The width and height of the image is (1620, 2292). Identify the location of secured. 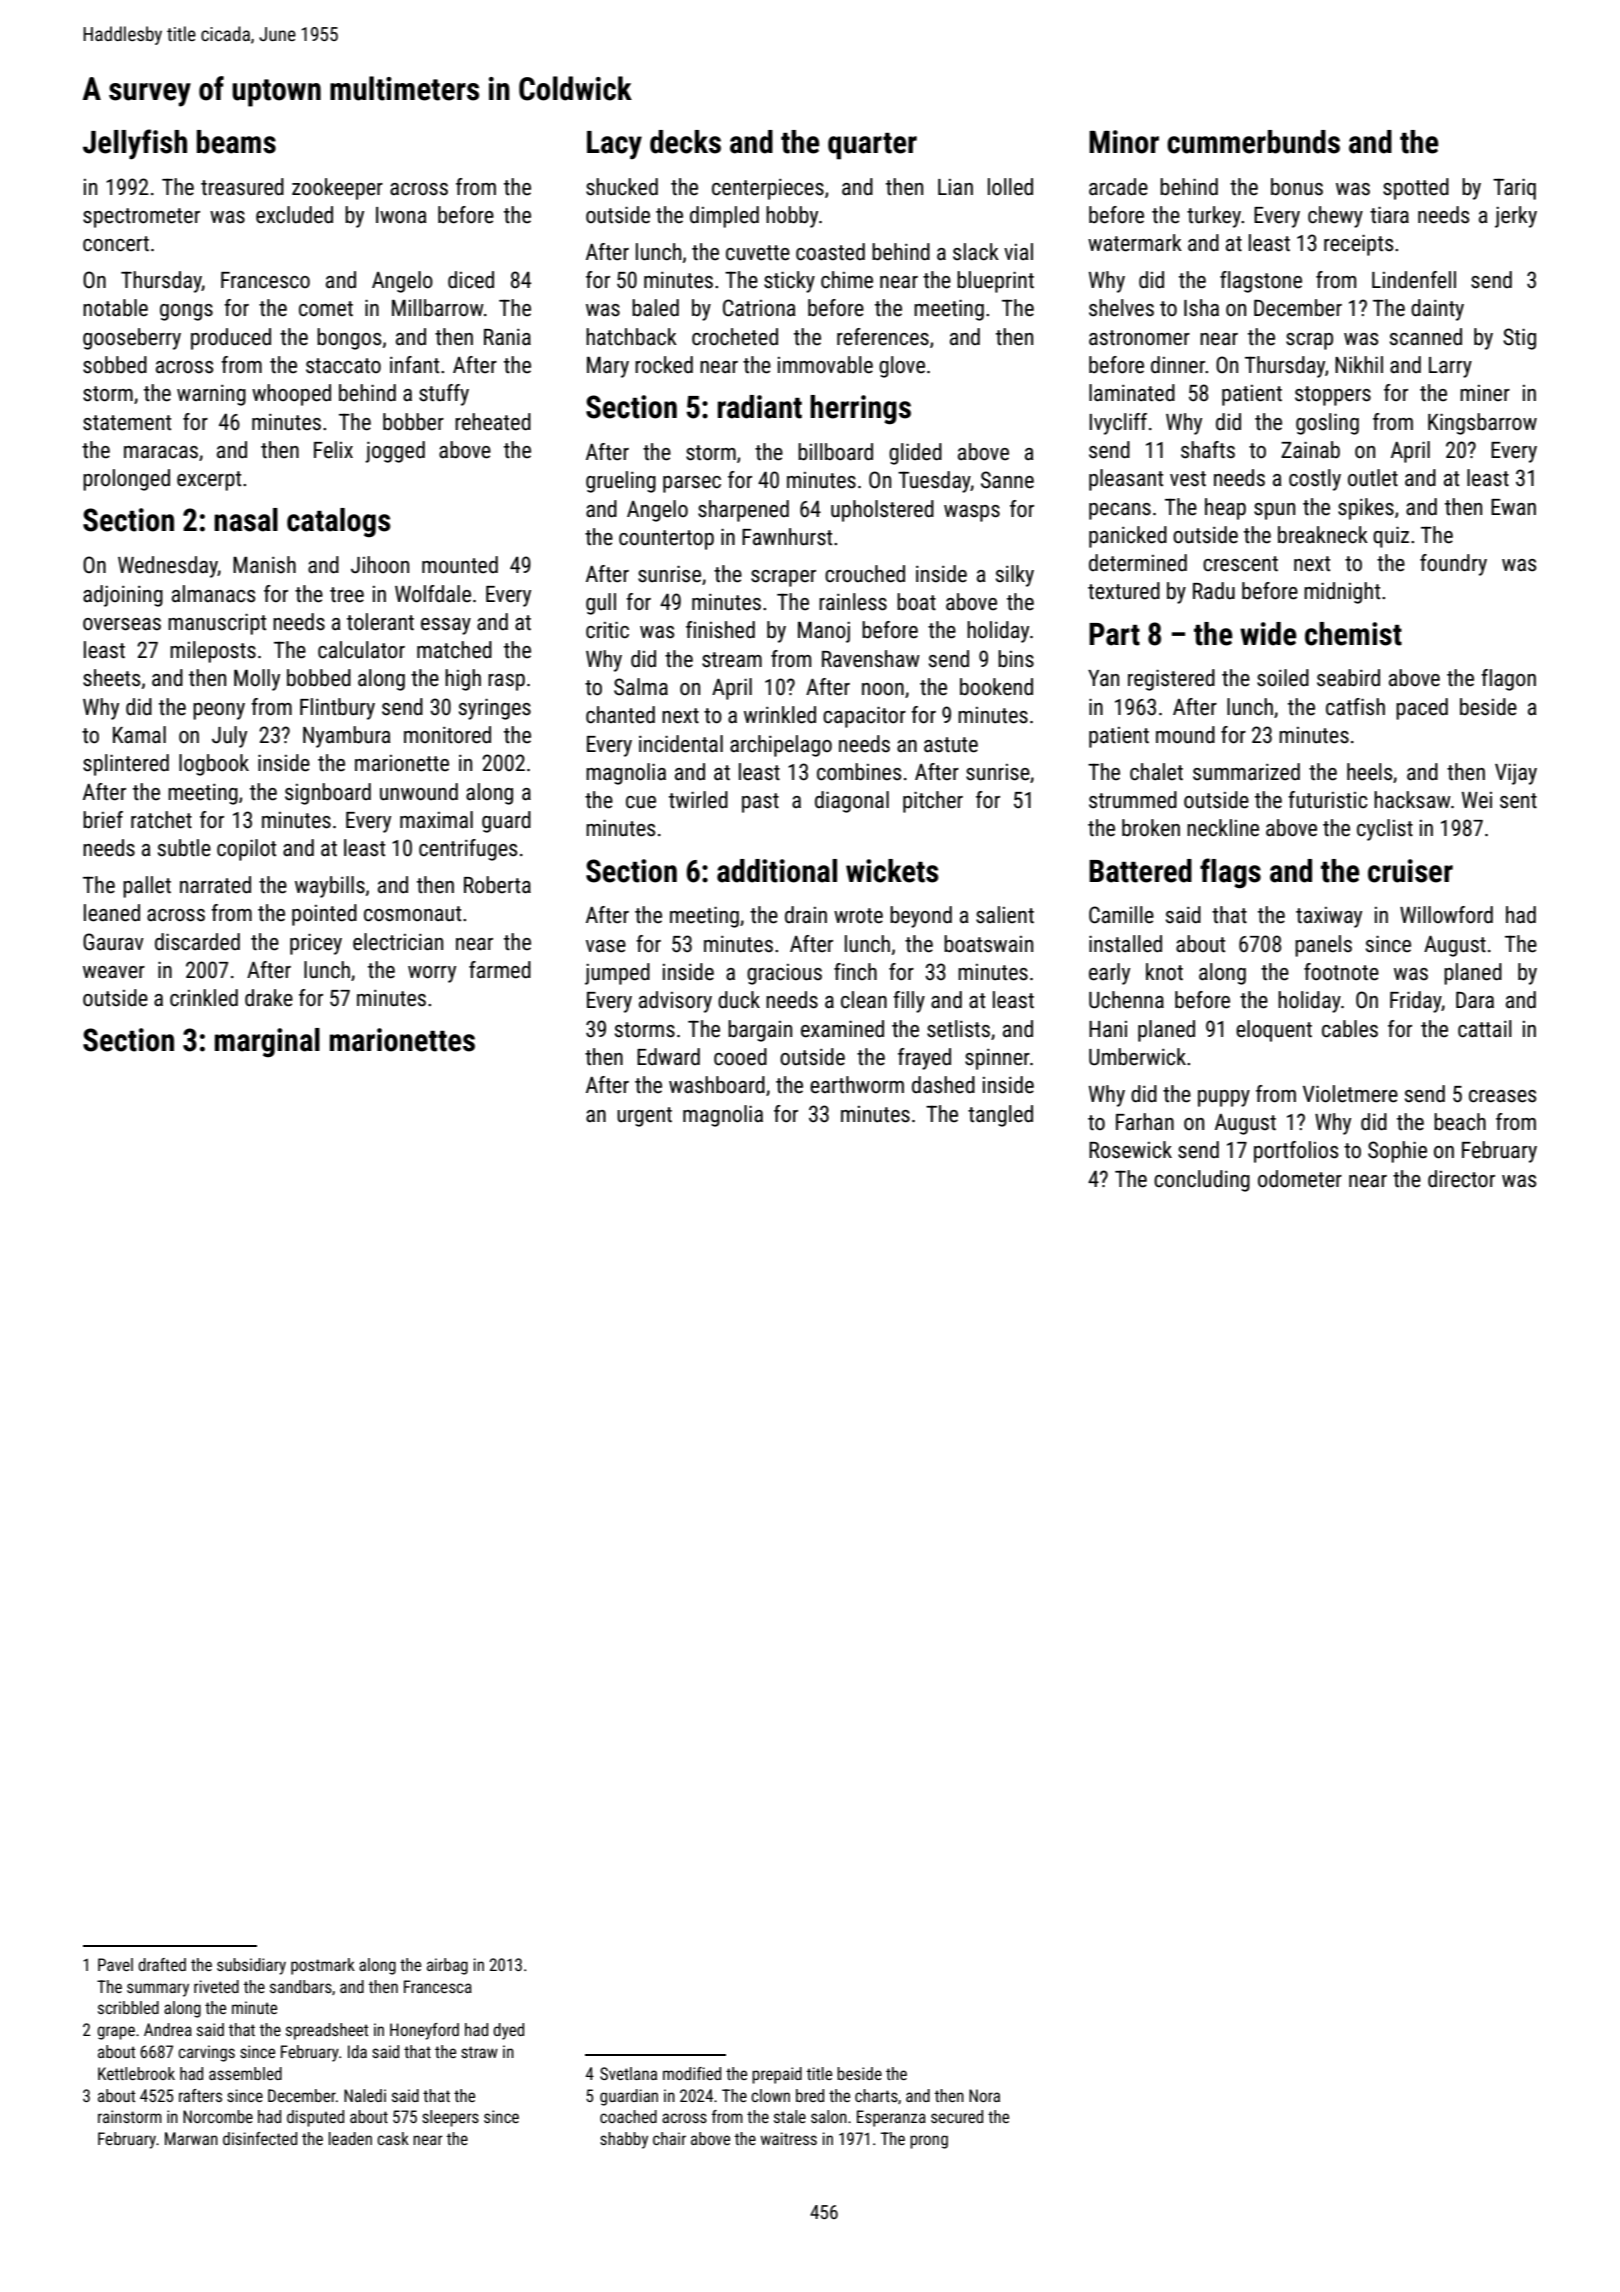
(957, 2116).
